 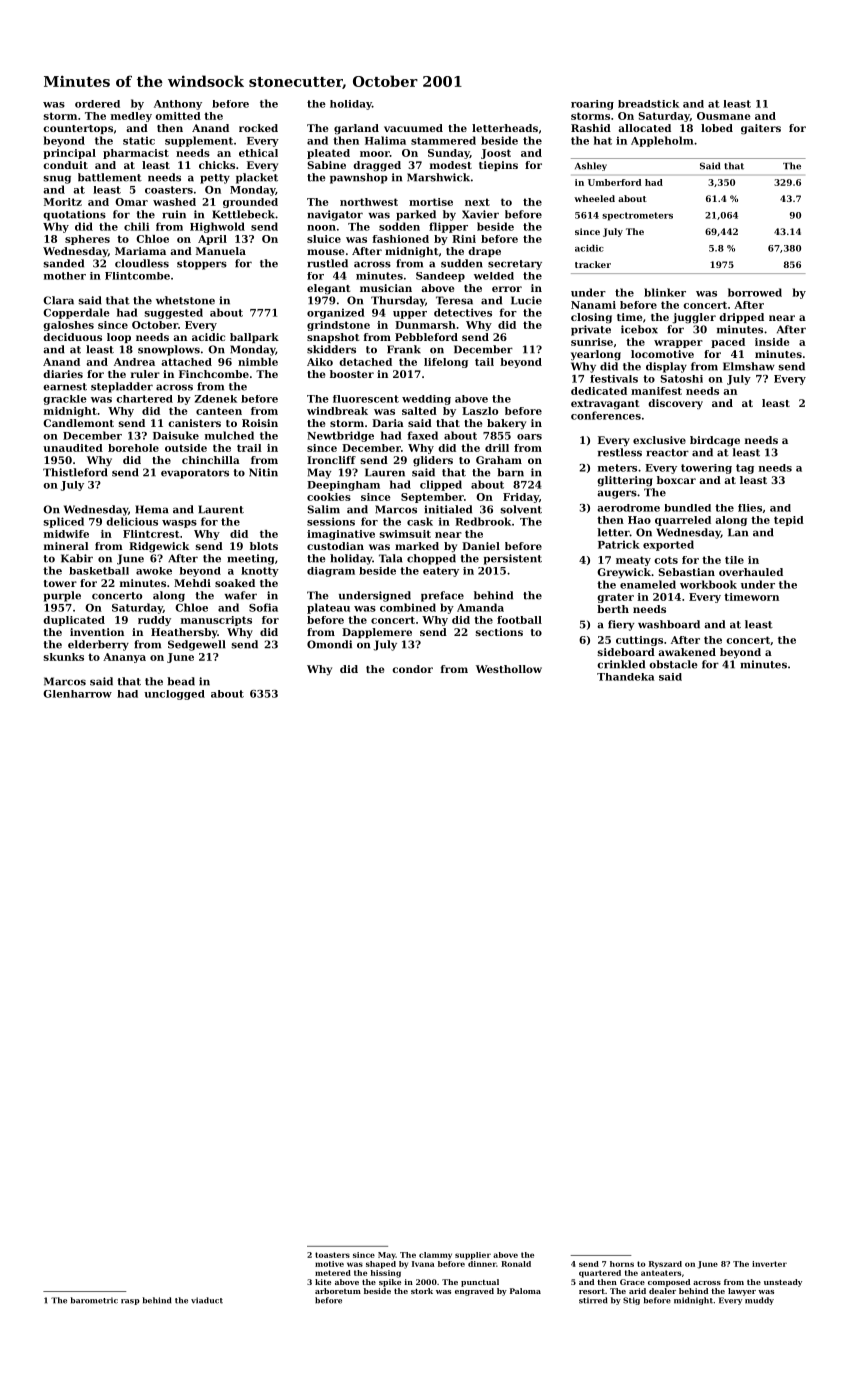 What do you see at coordinates (97, 104) in the screenshot?
I see `ordered` at bounding box center [97, 104].
